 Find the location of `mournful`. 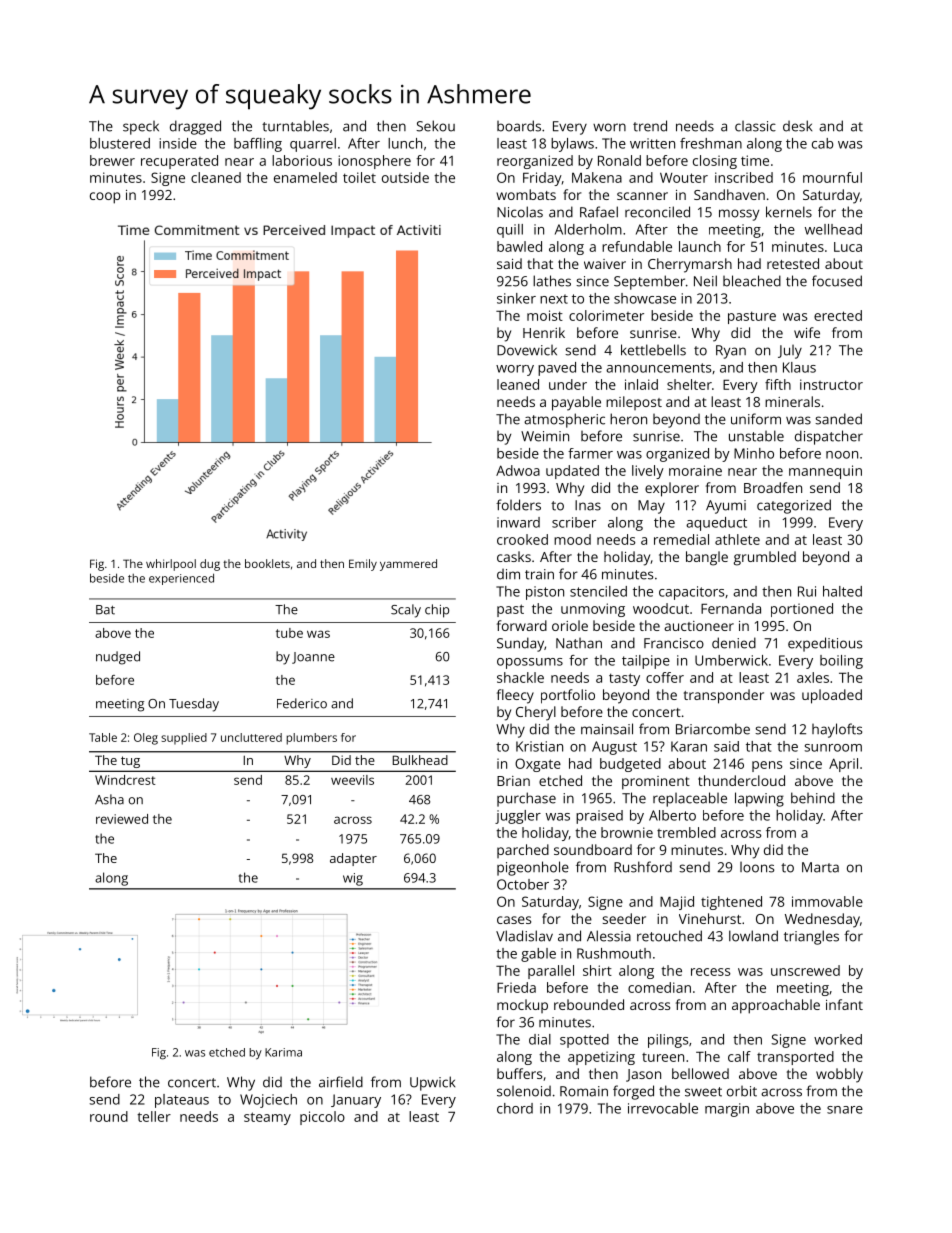

mournful is located at coordinates (832, 177).
